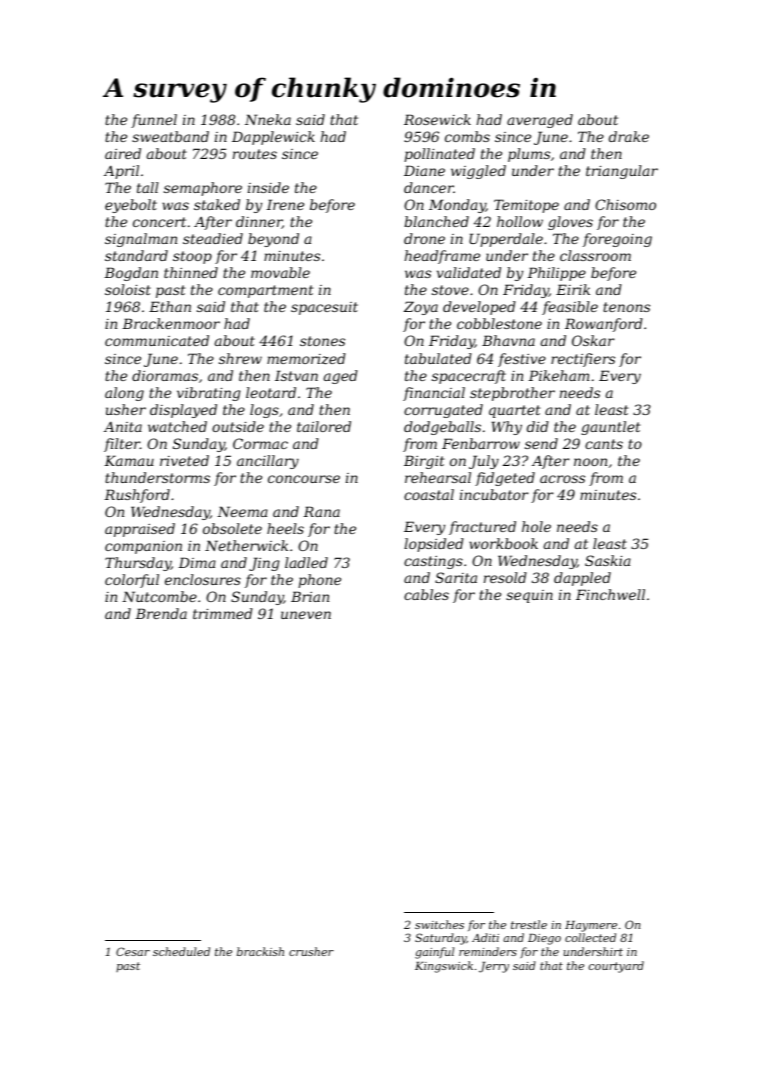 This screenshot has width=763, height=1082. What do you see at coordinates (273, 138) in the screenshot?
I see `Dapplewick` at bounding box center [273, 138].
